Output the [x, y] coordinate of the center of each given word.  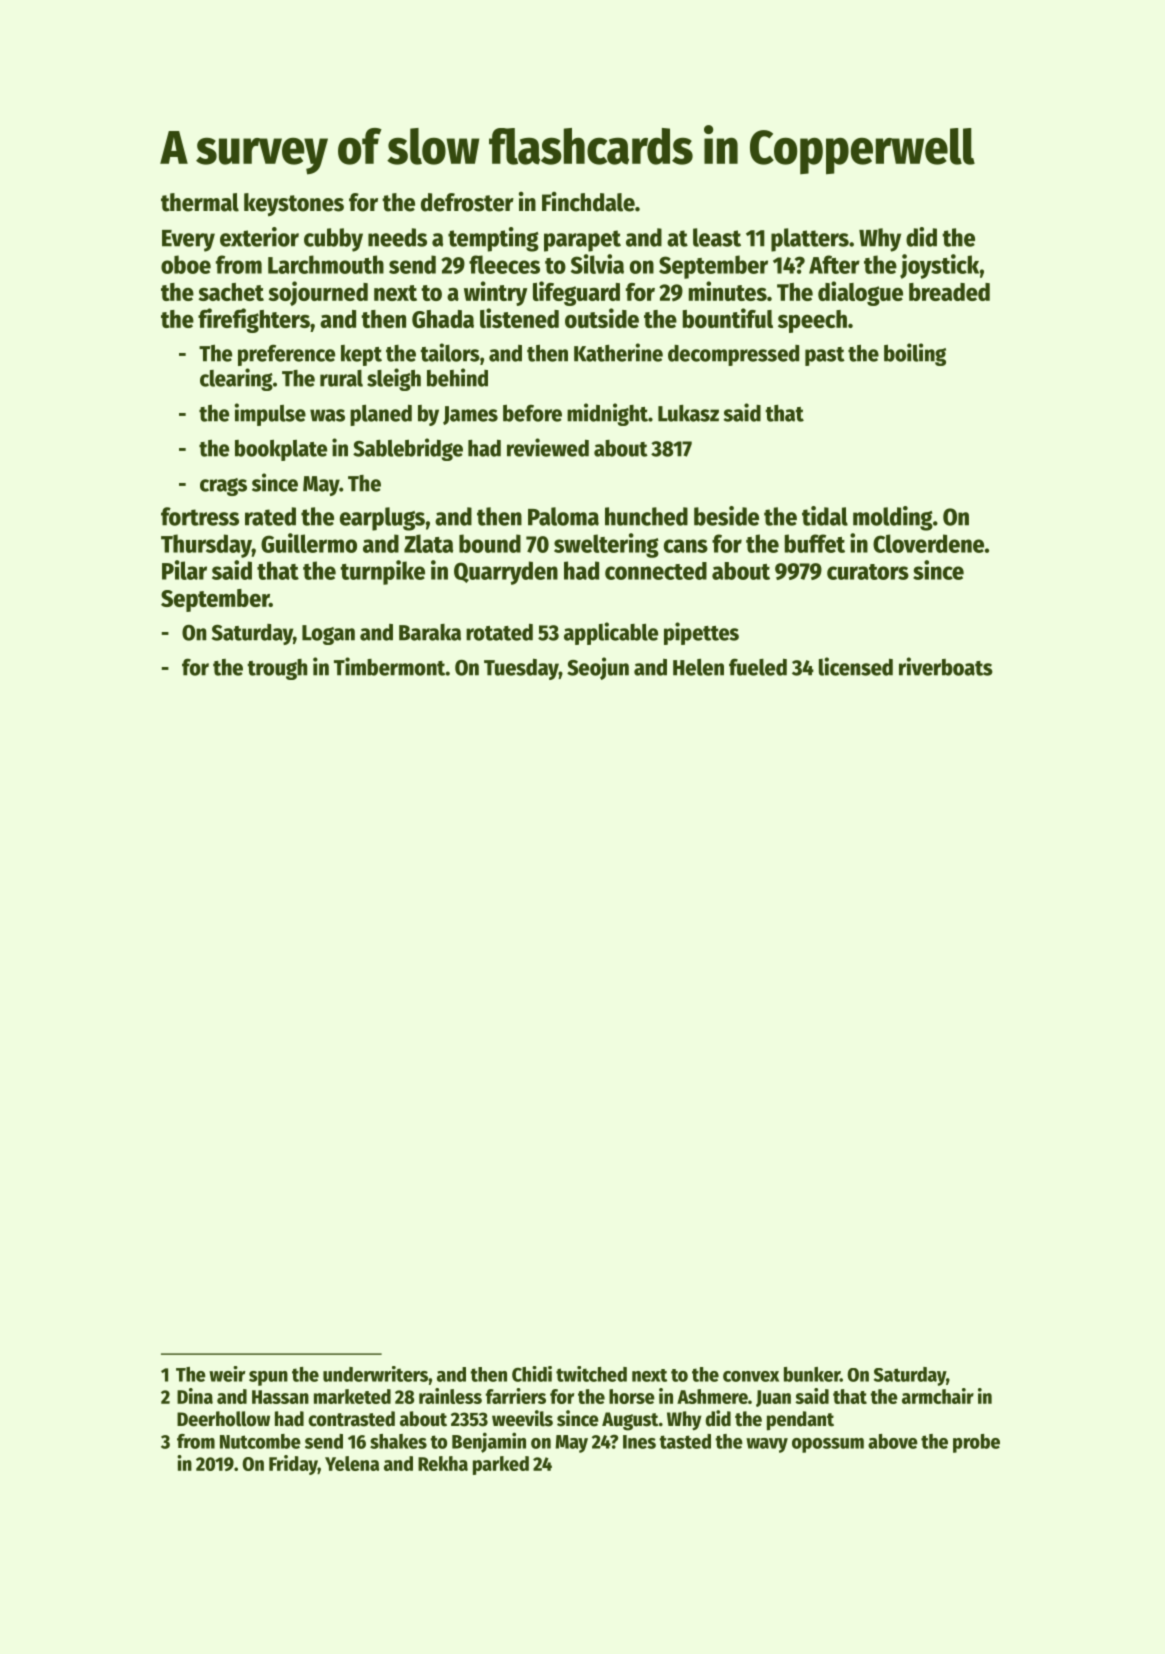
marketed [352, 1396]
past [825, 356]
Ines [639, 1442]
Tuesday [521, 669]
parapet [582, 241]
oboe [186, 264]
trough [277, 669]
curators [868, 572]
